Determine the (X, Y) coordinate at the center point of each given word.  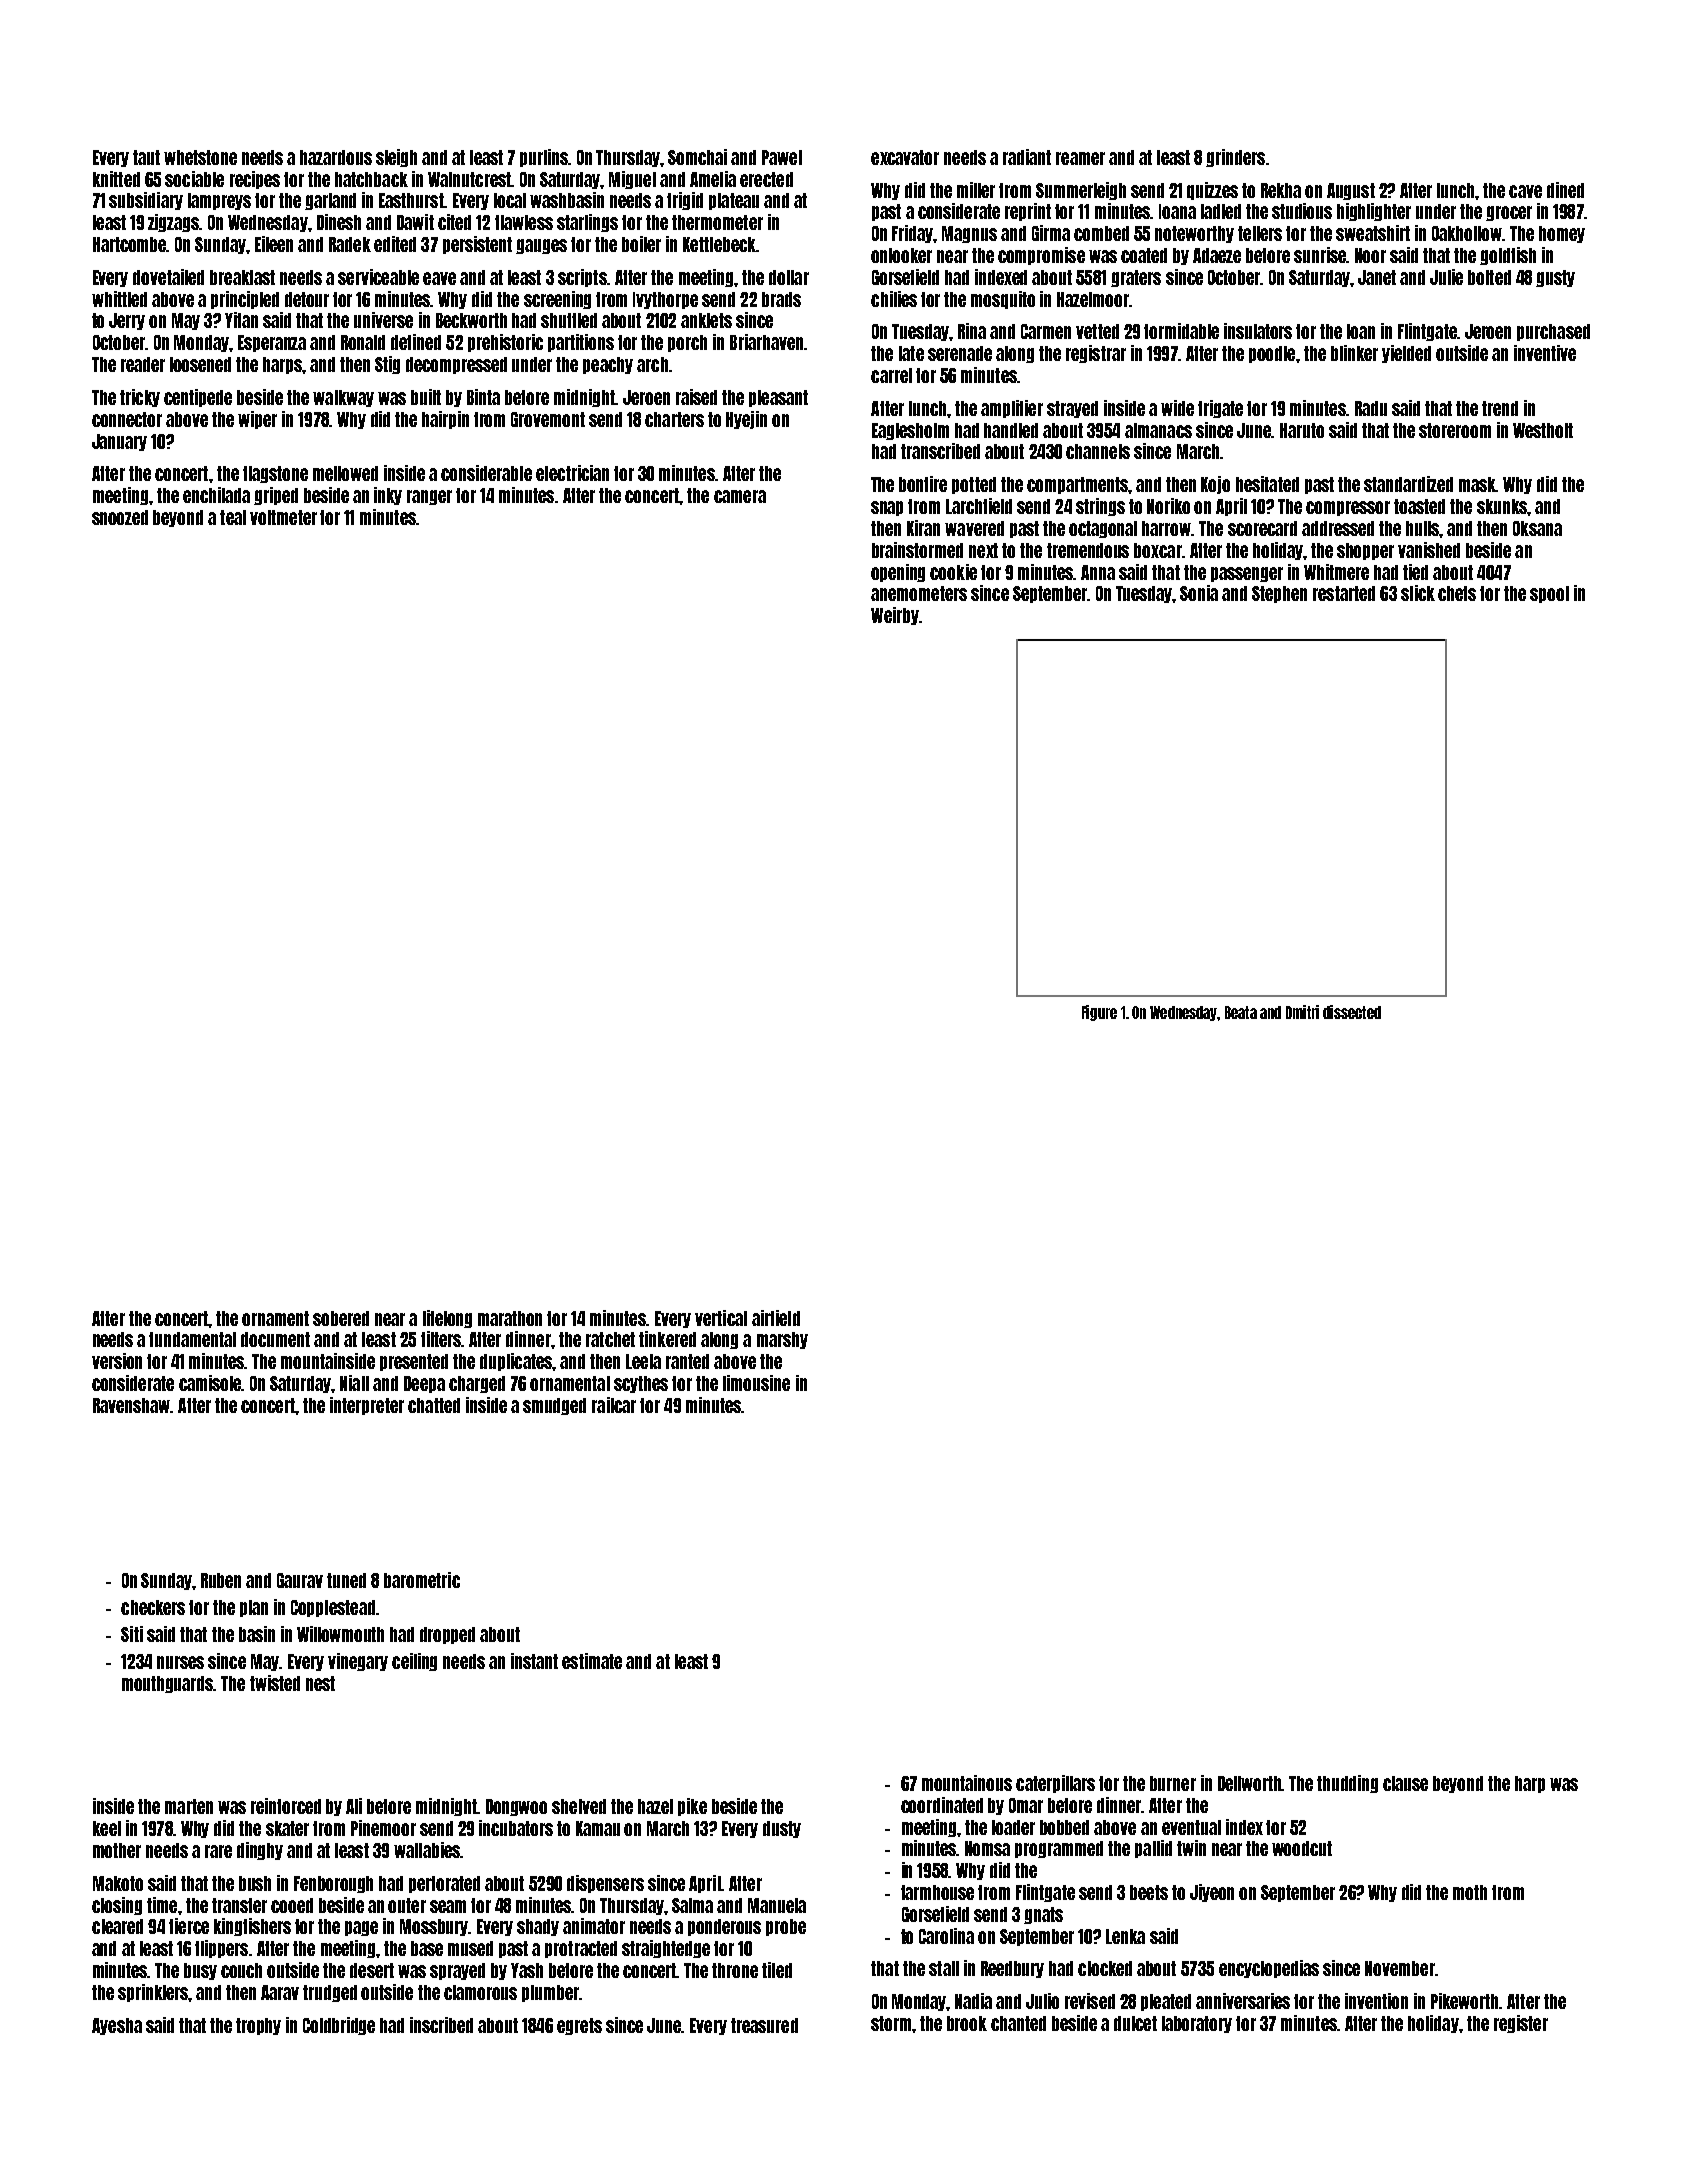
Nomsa (987, 1848)
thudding (1347, 1784)
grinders (1235, 158)
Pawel (782, 157)
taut (146, 157)
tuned (346, 1580)
